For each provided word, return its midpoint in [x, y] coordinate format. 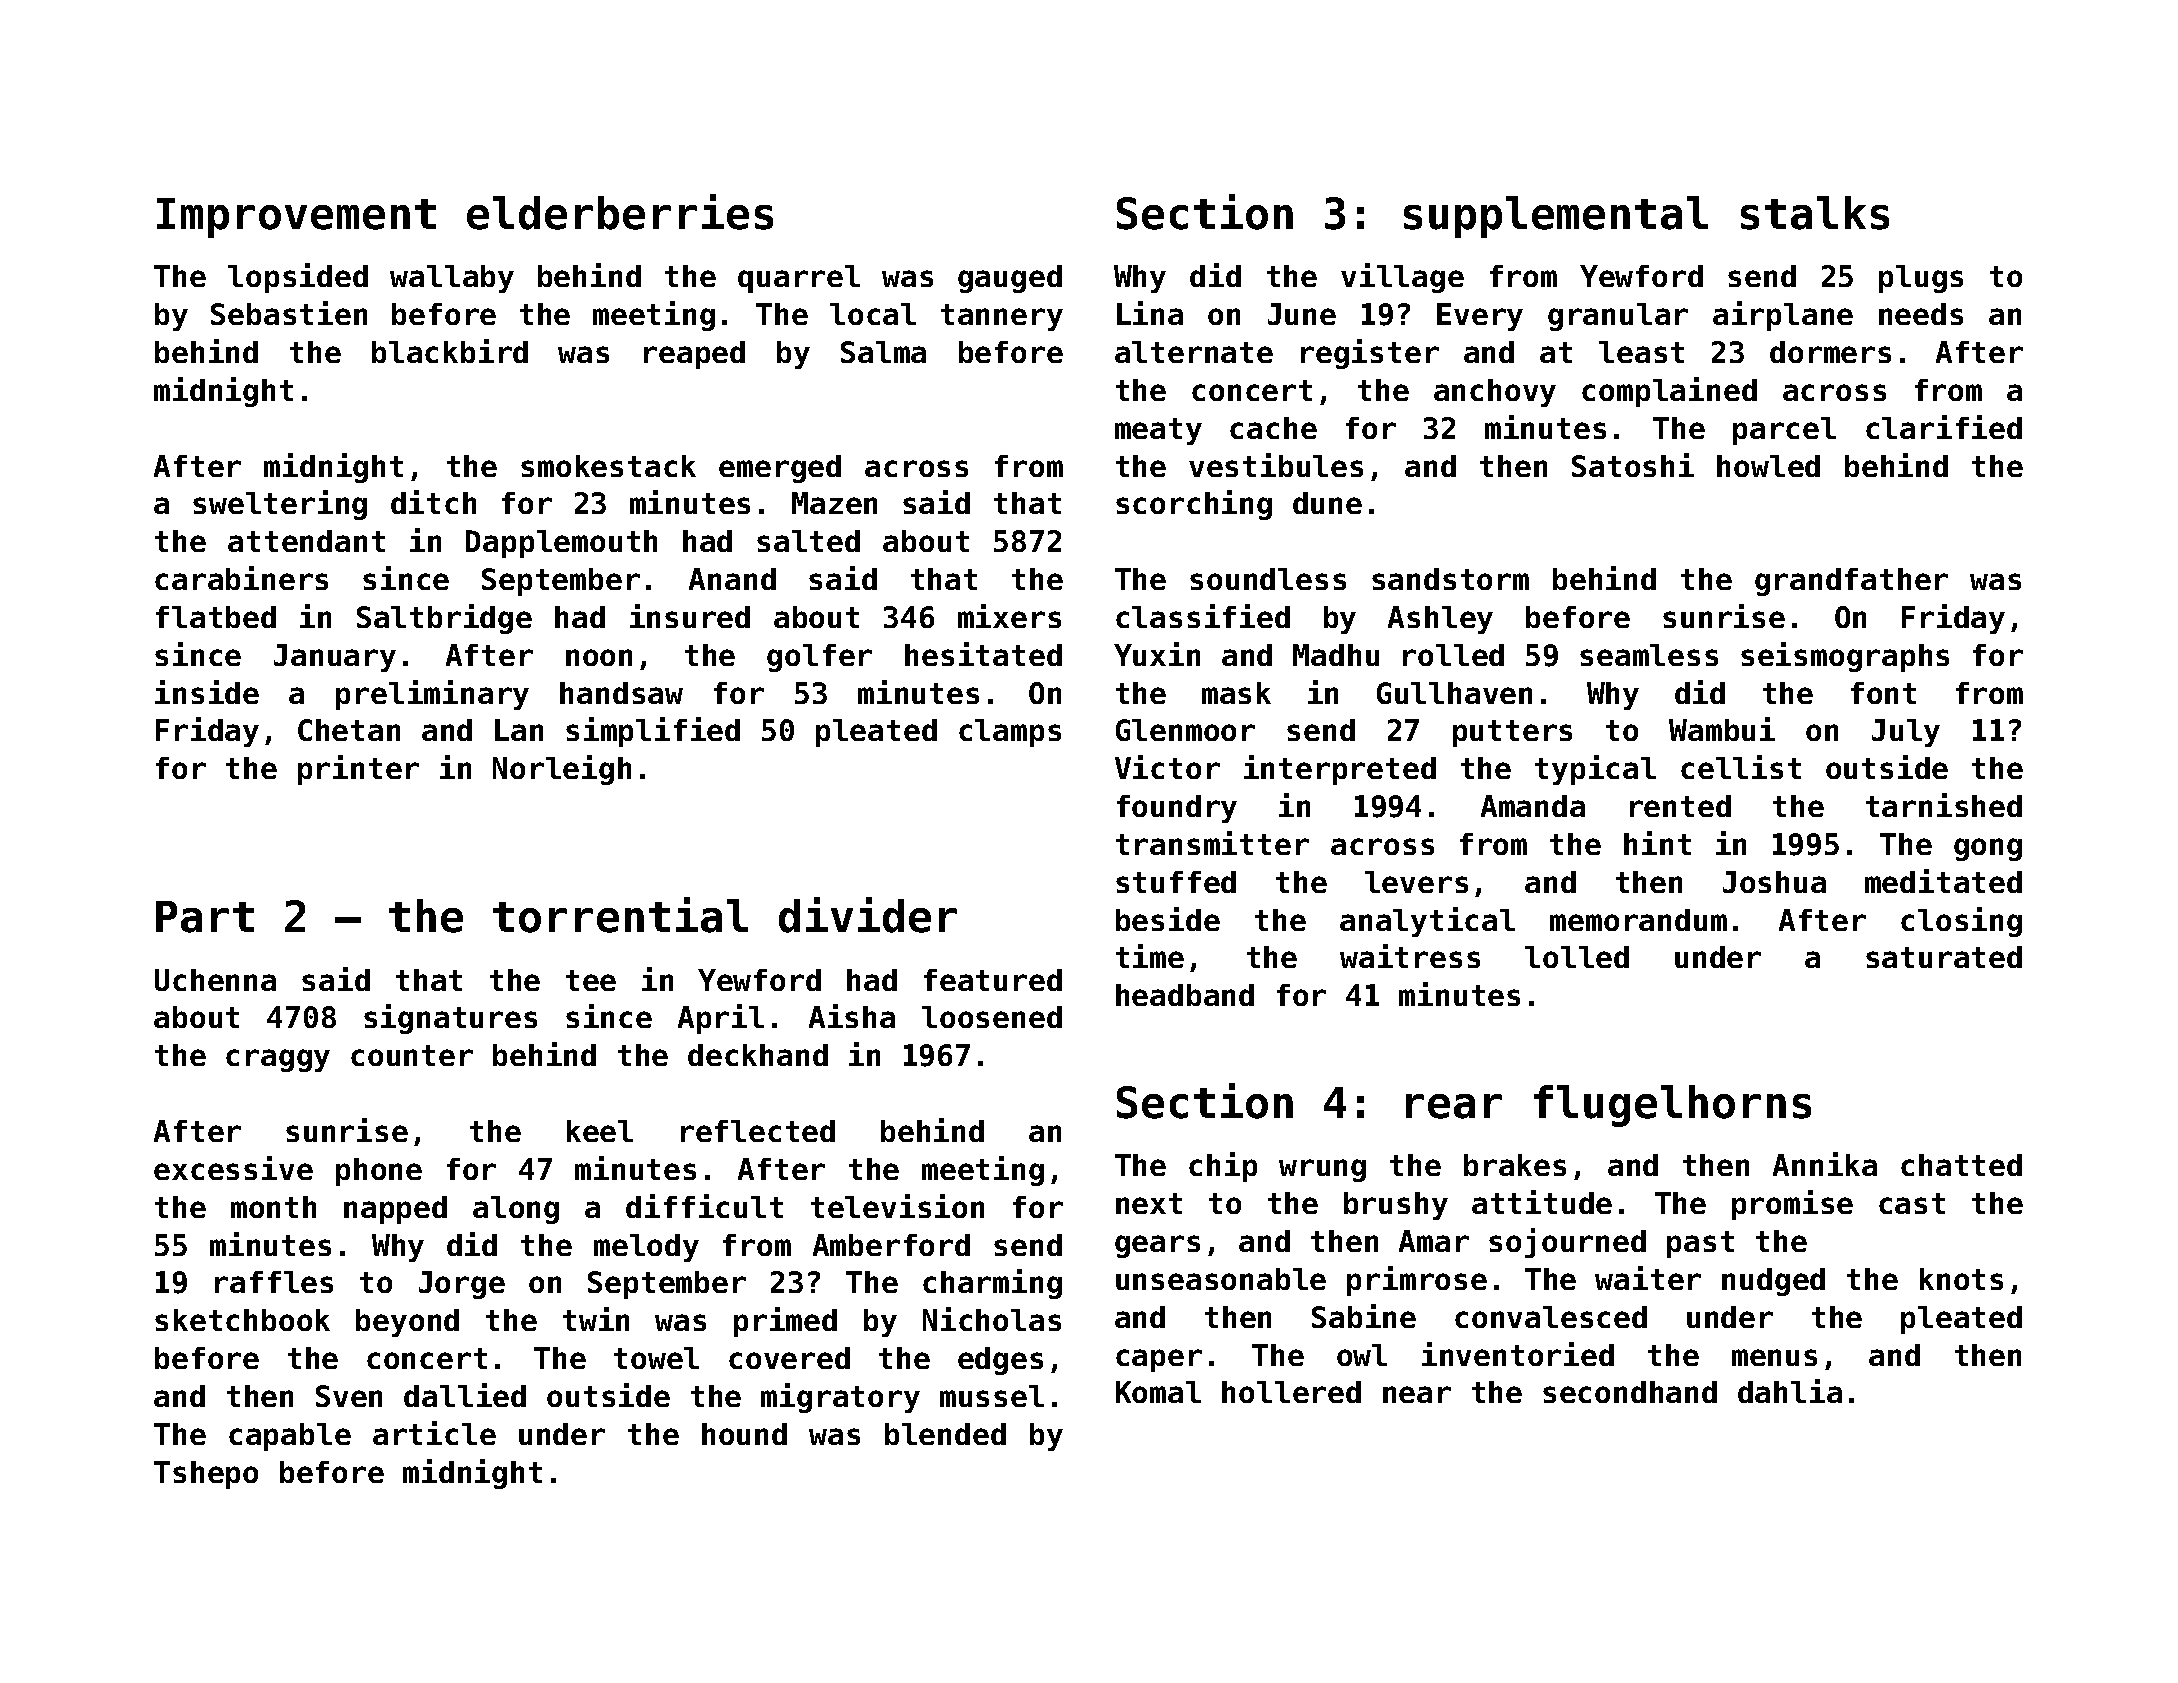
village [1402, 278]
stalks [1815, 213]
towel [656, 1358]
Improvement [296, 218]
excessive [233, 1168]
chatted [1961, 1165]
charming [992, 1284]
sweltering [280, 505]
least [1641, 352]
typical [1595, 770]
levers [1416, 882]
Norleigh [562, 770]
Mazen [834, 503]
